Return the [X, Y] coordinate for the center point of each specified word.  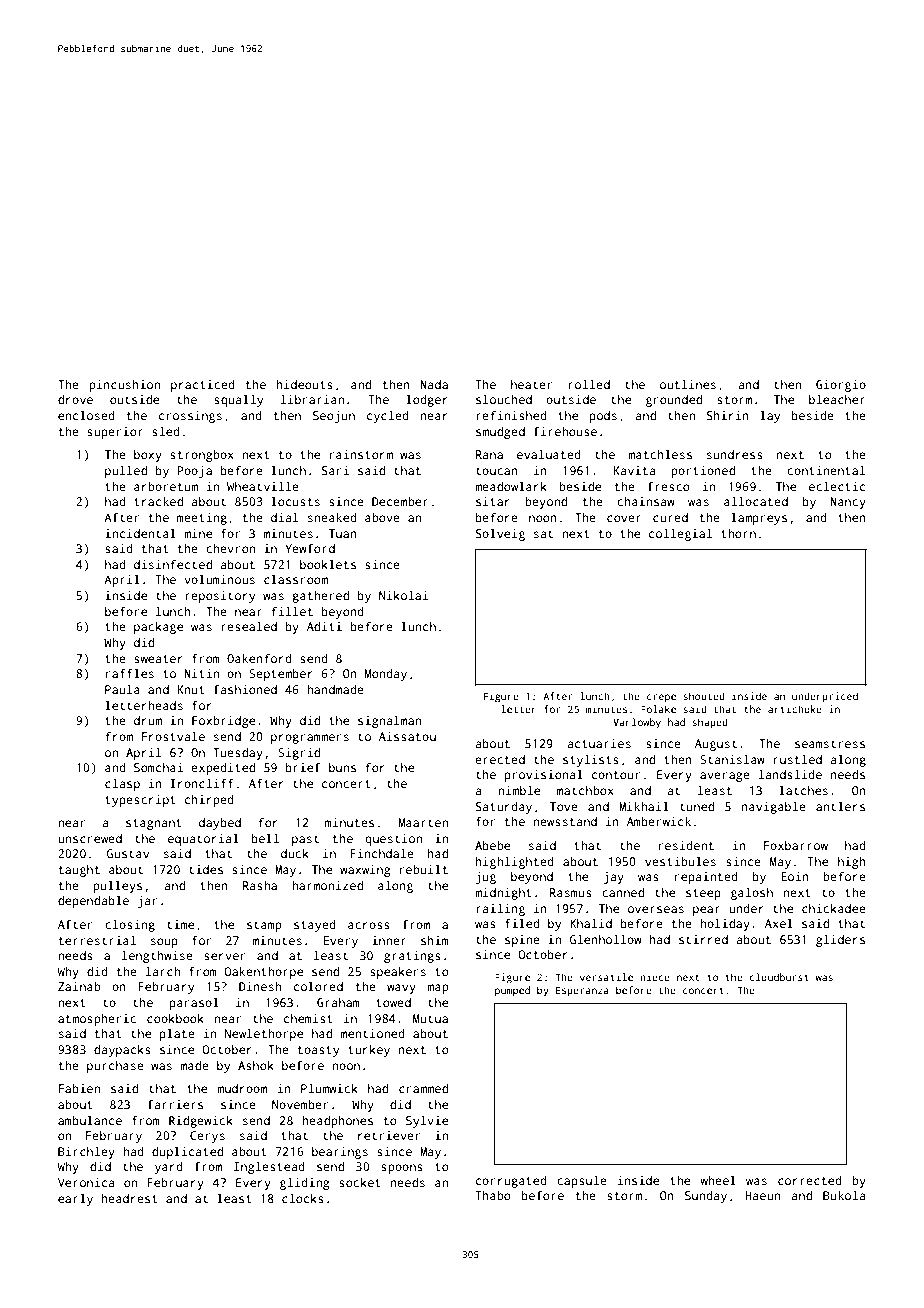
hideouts [305, 384]
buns [342, 767]
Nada [434, 384]
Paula [122, 689]
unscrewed [90, 838]
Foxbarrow [796, 845]
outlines [688, 384]
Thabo [493, 1195]
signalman [389, 722]
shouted [704, 696]
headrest [130, 1198]
